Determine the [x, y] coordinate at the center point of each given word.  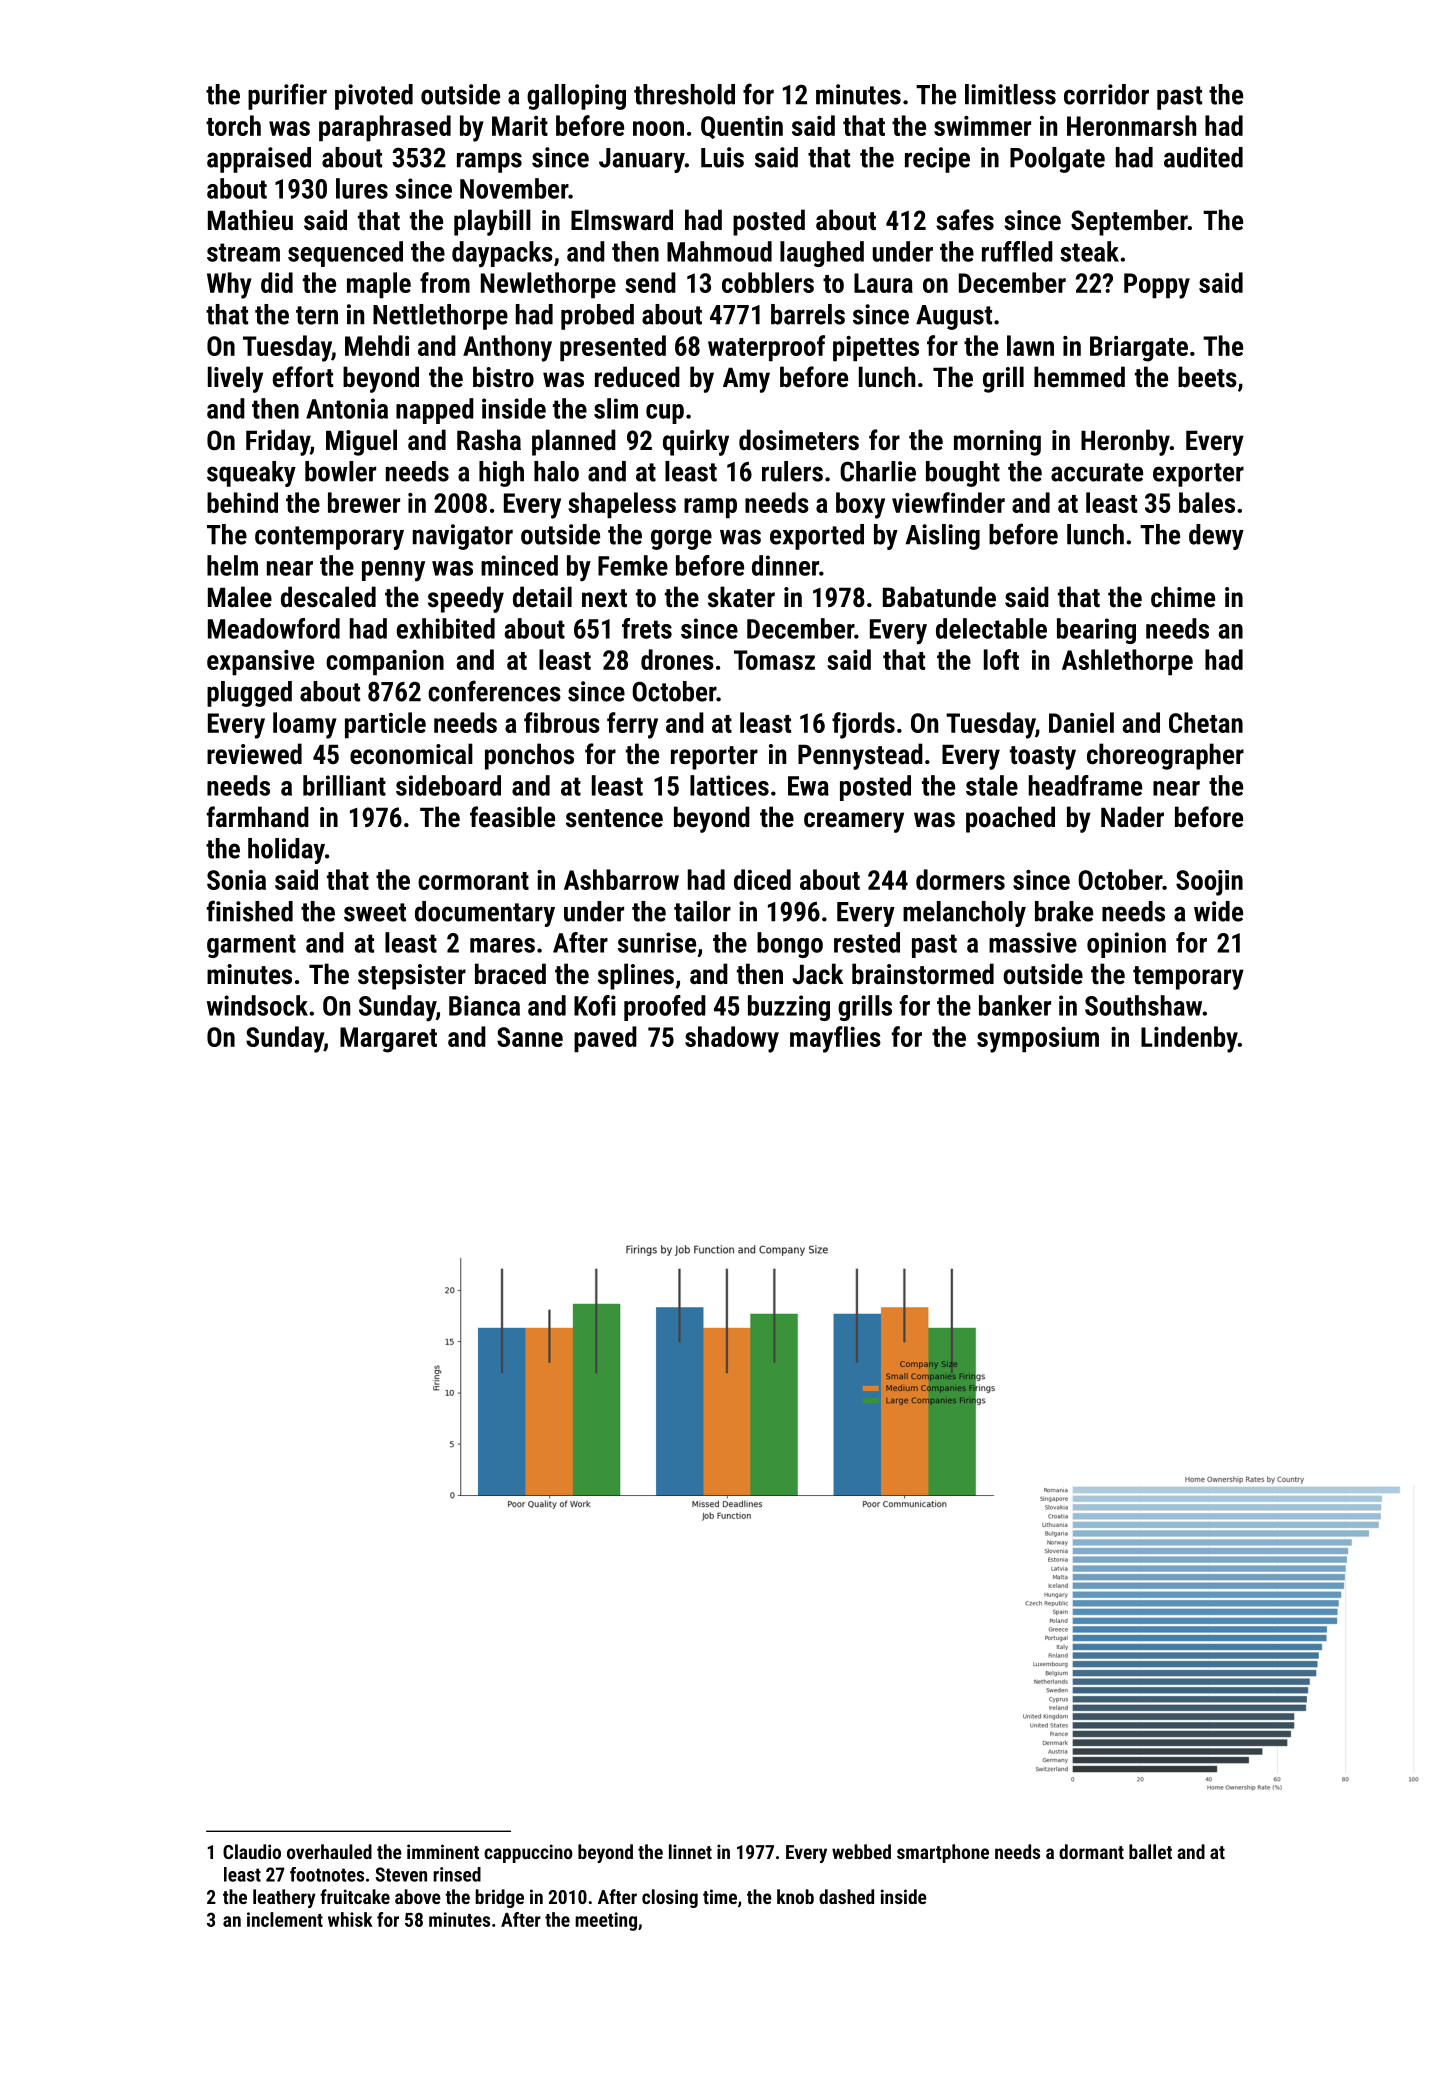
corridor [1106, 94]
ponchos [529, 756]
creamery [854, 822]
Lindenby [1189, 1039]
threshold [684, 94]
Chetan [1206, 722]
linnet [690, 1851]
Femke [633, 565]
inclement [285, 1919]
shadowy [732, 1039]
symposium [1038, 1040]
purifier [287, 96]
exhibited [446, 628]
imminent [443, 1851]
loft [1001, 659]
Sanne [530, 1037]
